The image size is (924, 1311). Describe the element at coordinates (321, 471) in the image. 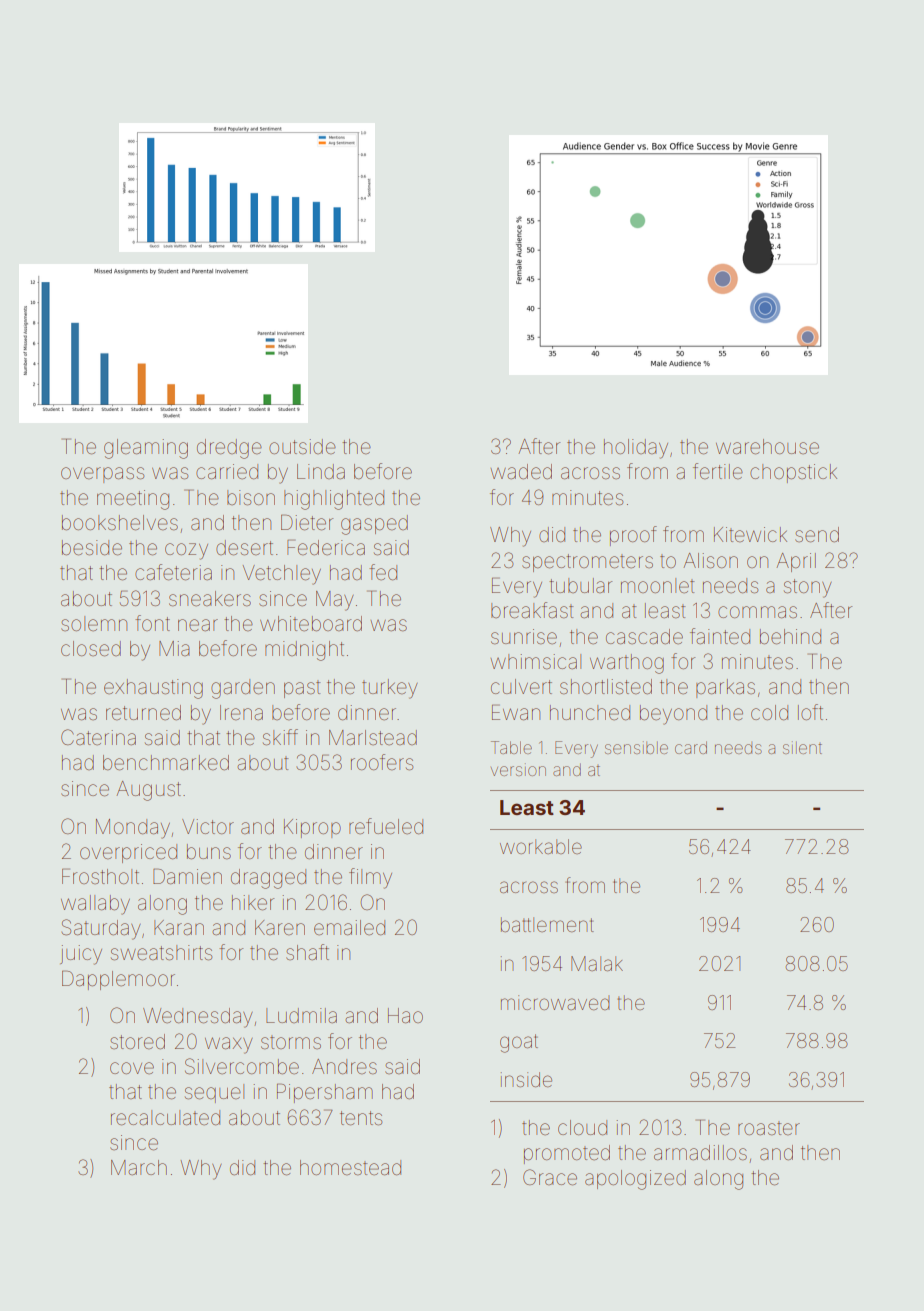

I see `Linda` at that location.
